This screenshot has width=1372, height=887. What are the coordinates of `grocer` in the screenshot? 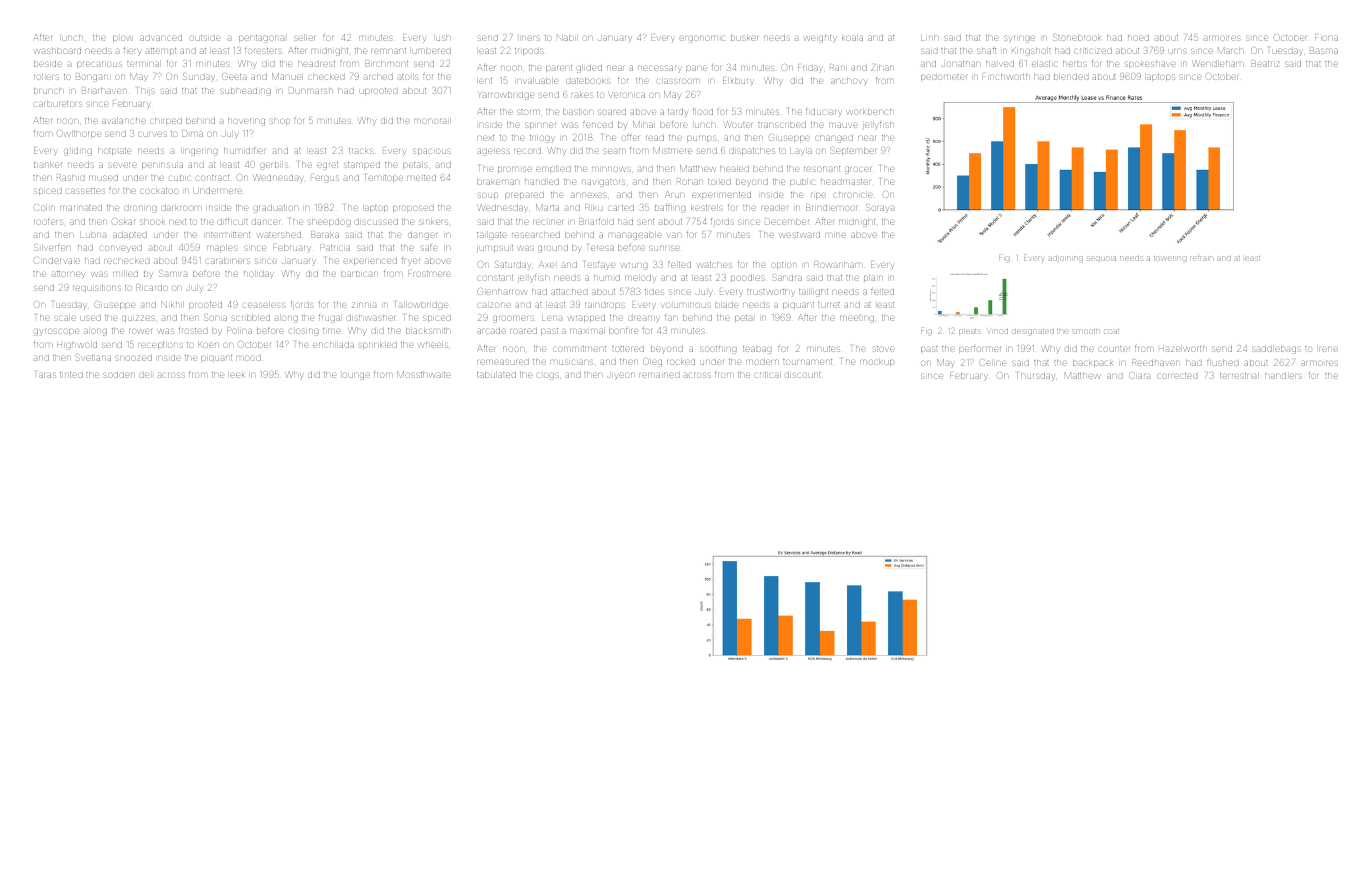 It's located at (858, 170).
